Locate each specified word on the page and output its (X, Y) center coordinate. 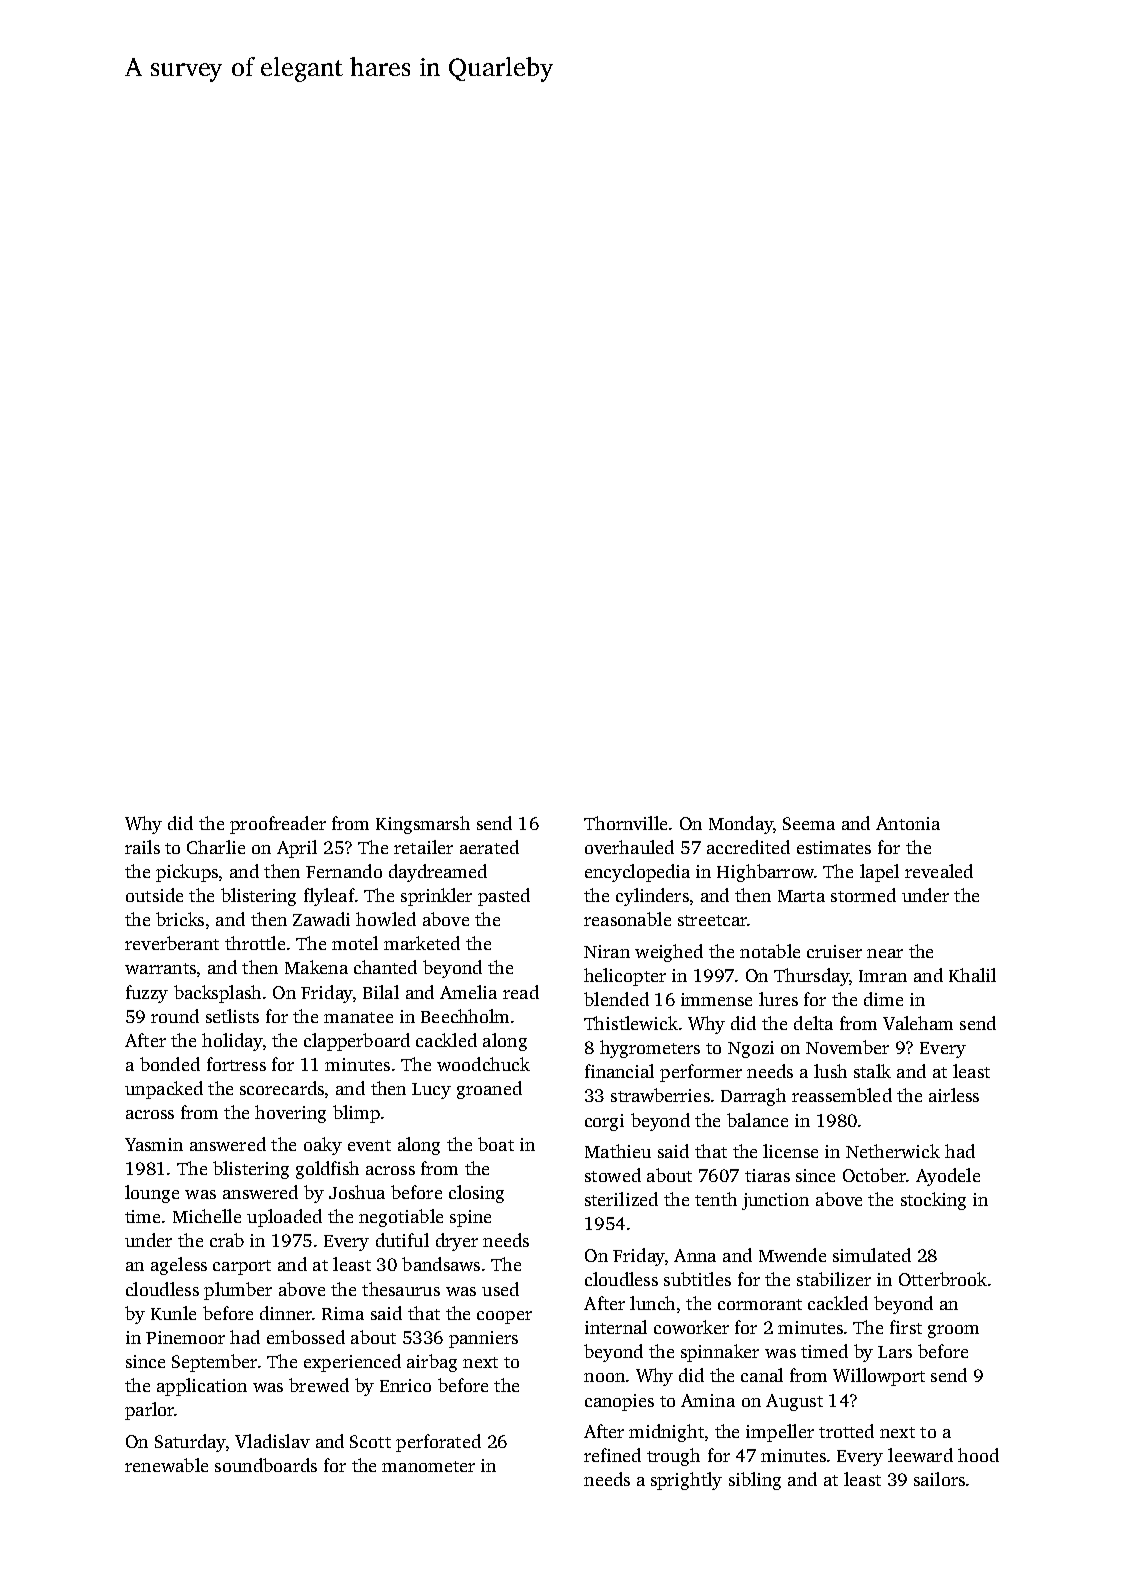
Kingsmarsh (423, 825)
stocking (933, 1201)
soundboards (266, 1465)
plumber (238, 1291)
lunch (652, 1303)
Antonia (908, 823)
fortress (236, 1064)
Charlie (216, 847)
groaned (489, 1090)
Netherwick (893, 1151)
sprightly (686, 1481)
